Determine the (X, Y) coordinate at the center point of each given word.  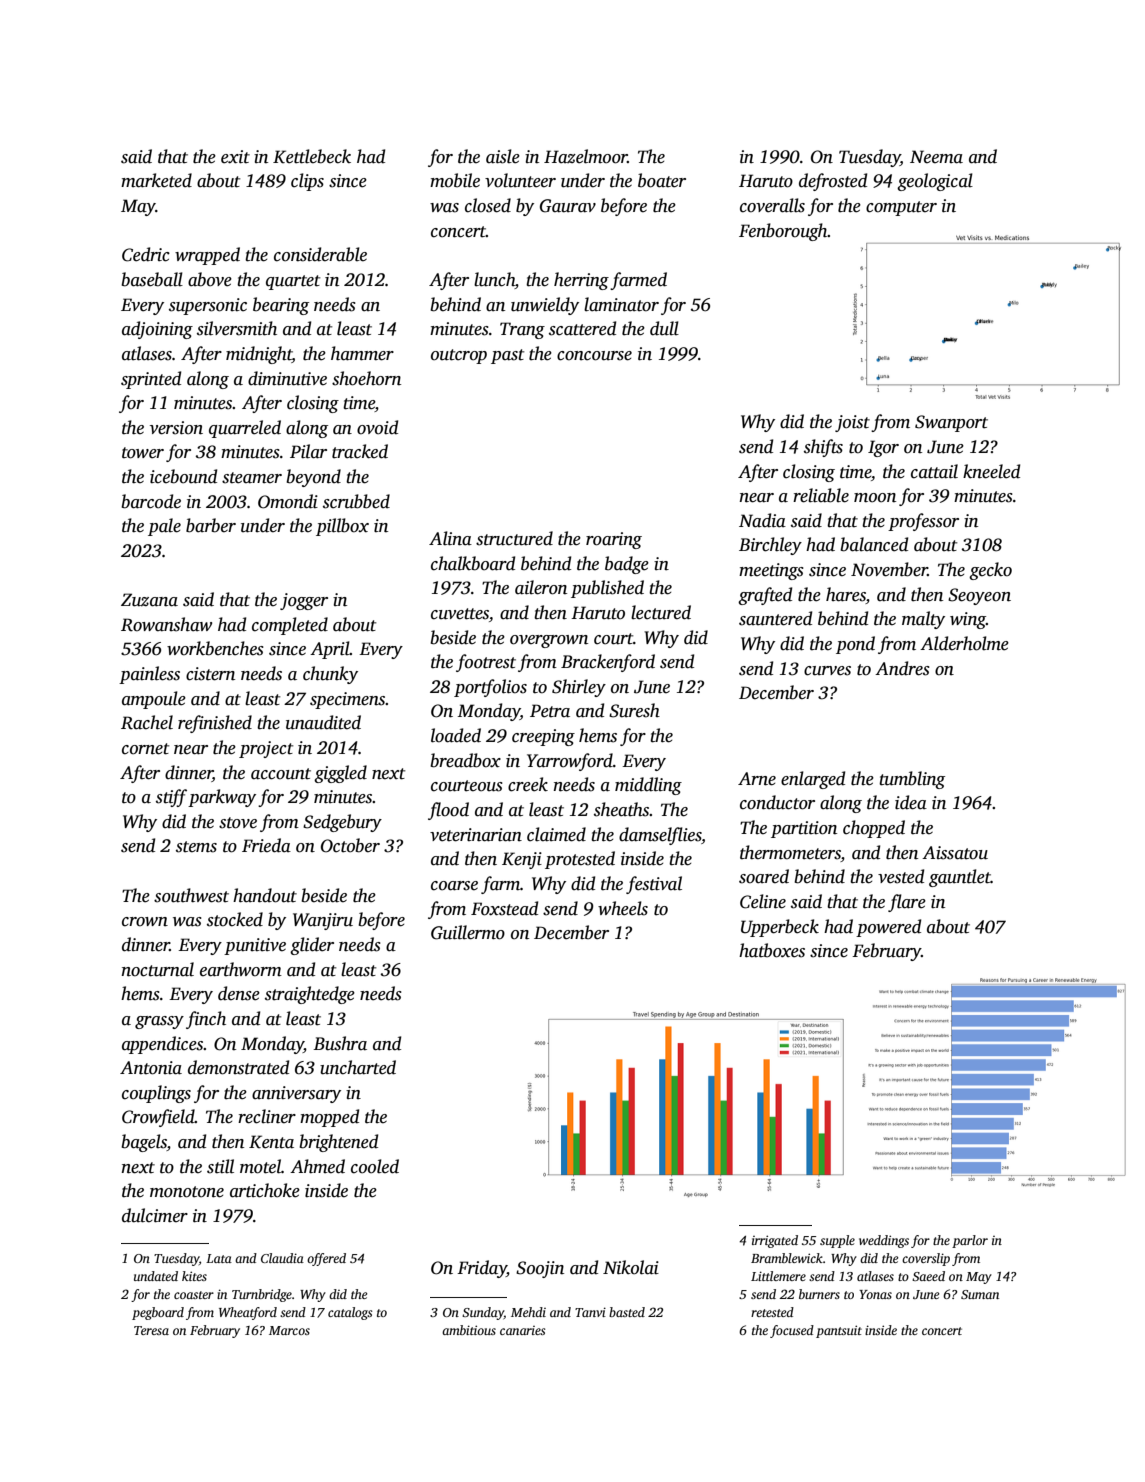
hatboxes (772, 950)
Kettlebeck (312, 156)
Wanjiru (323, 921)
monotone (187, 1192)
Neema (936, 157)
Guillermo (468, 932)
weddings (884, 1241)
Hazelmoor (586, 156)
